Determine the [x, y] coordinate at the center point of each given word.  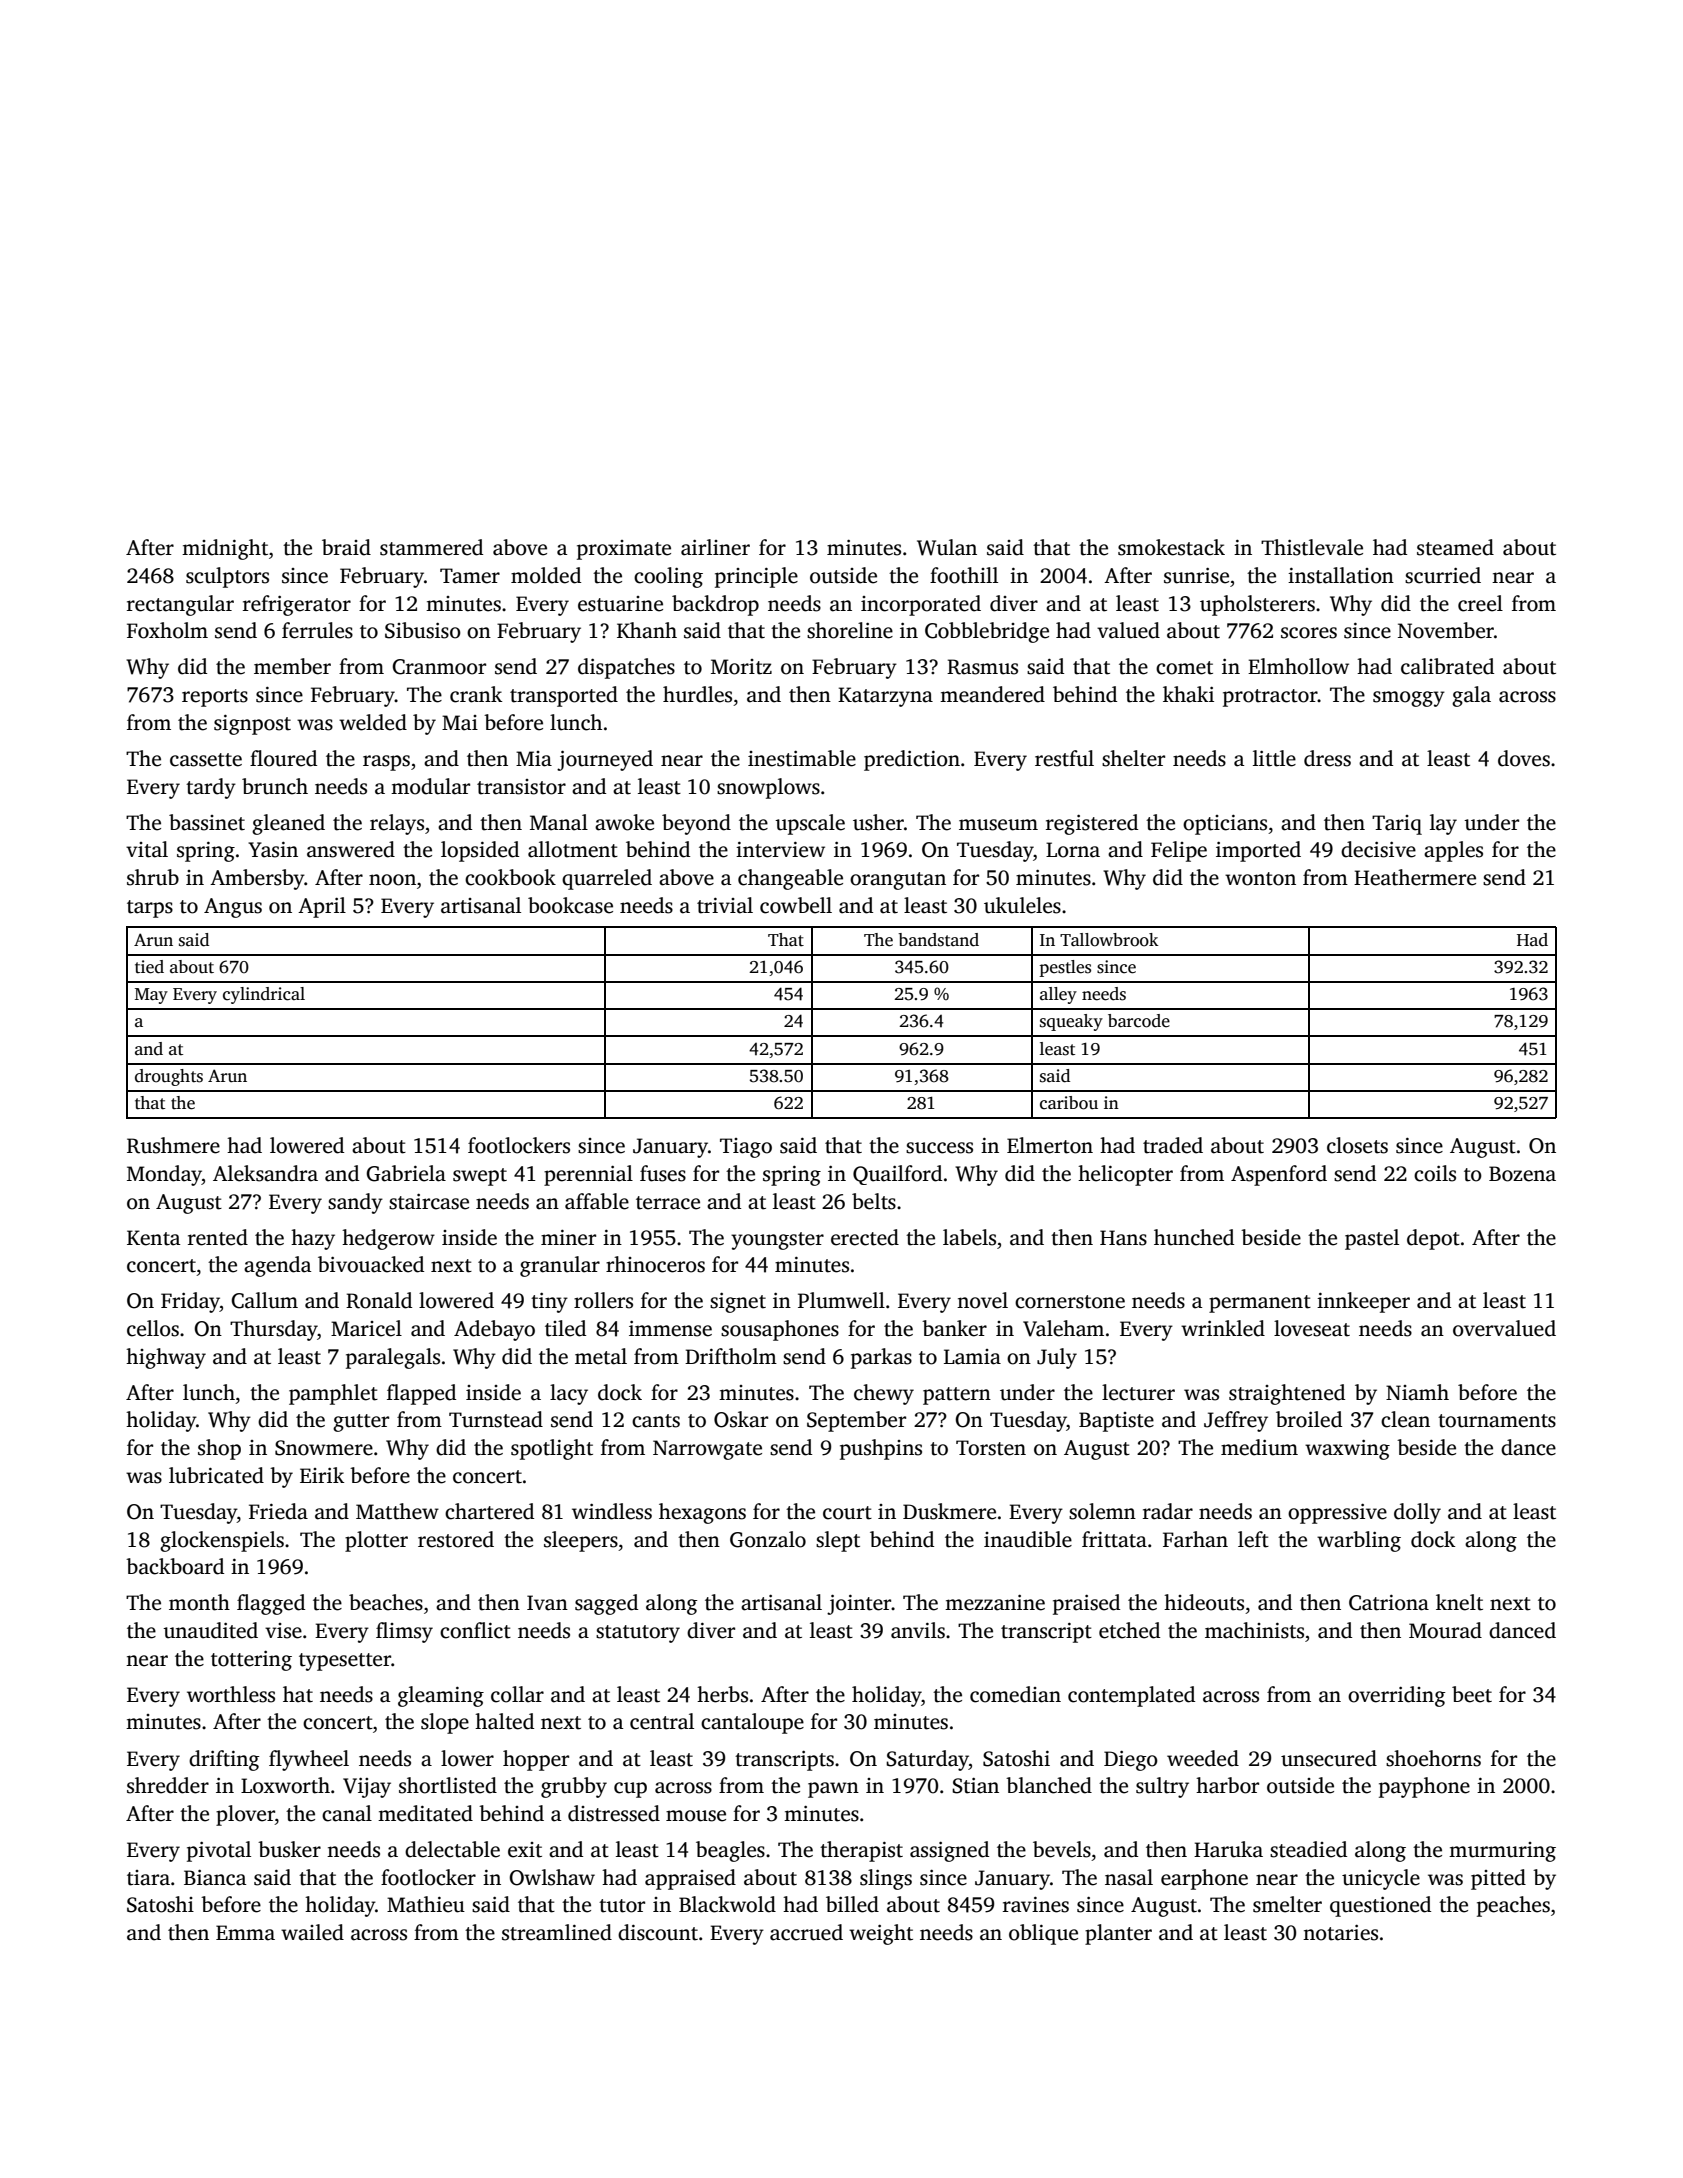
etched [1129, 1630]
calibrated [1447, 666]
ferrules [317, 630]
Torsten [991, 1448]
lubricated [216, 1475]
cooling [668, 577]
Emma [245, 1933]
